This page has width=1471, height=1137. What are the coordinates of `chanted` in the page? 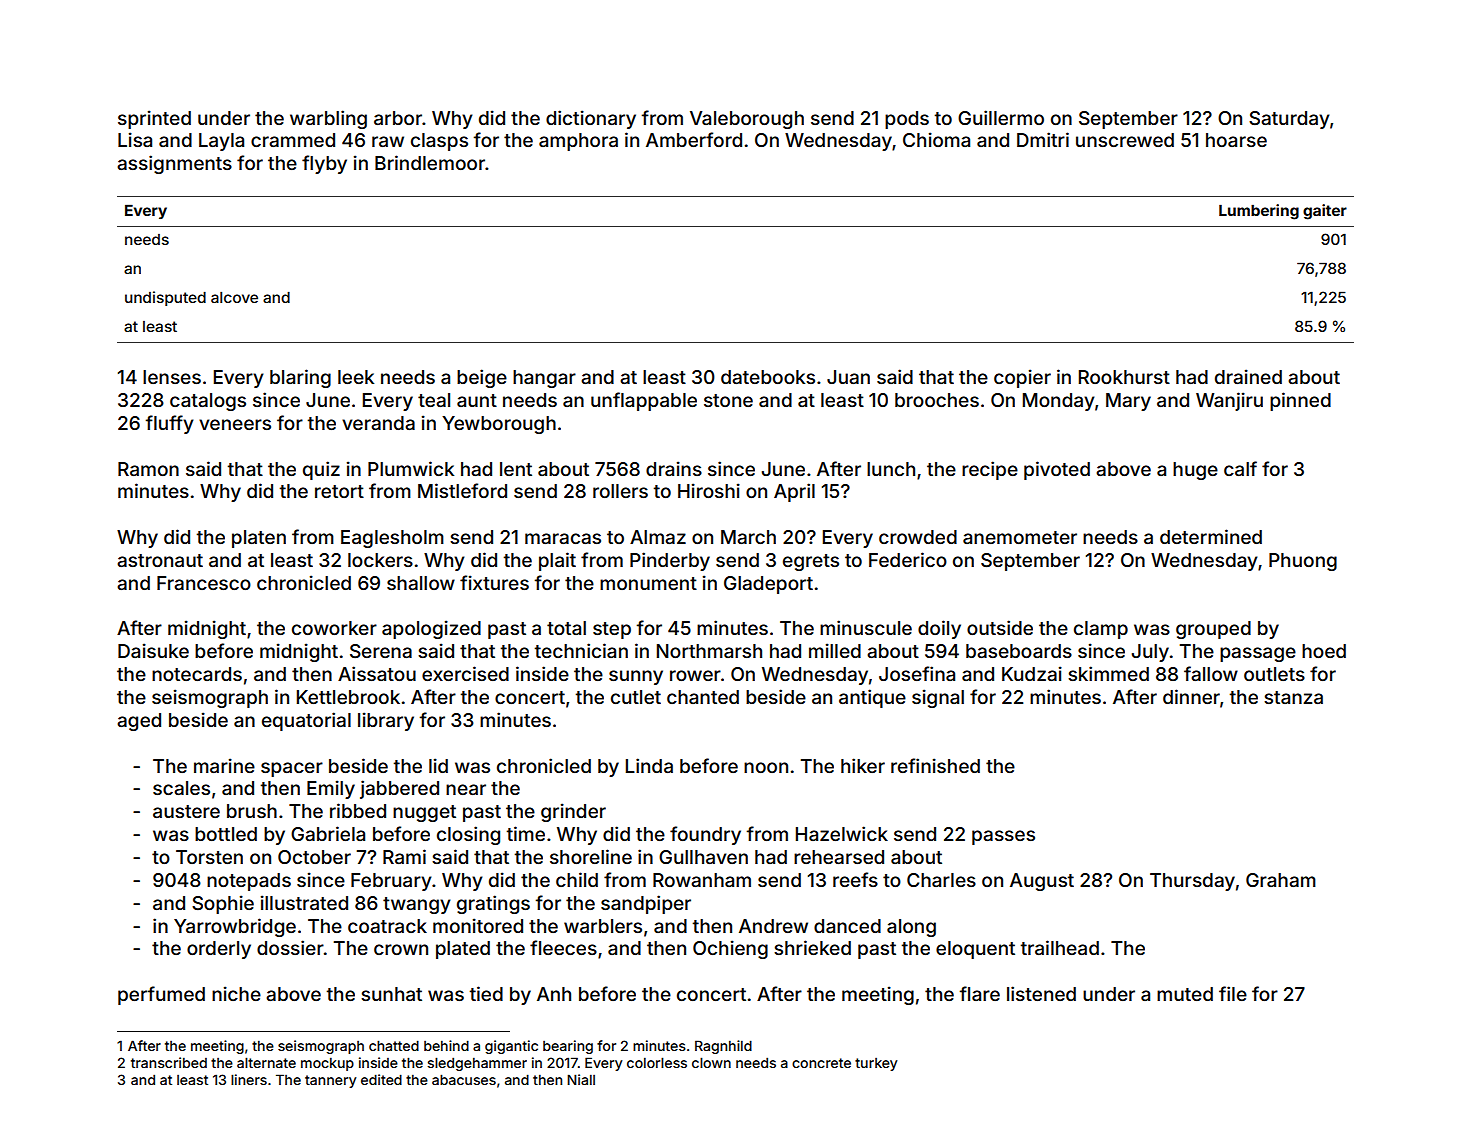 It's located at (703, 697).
